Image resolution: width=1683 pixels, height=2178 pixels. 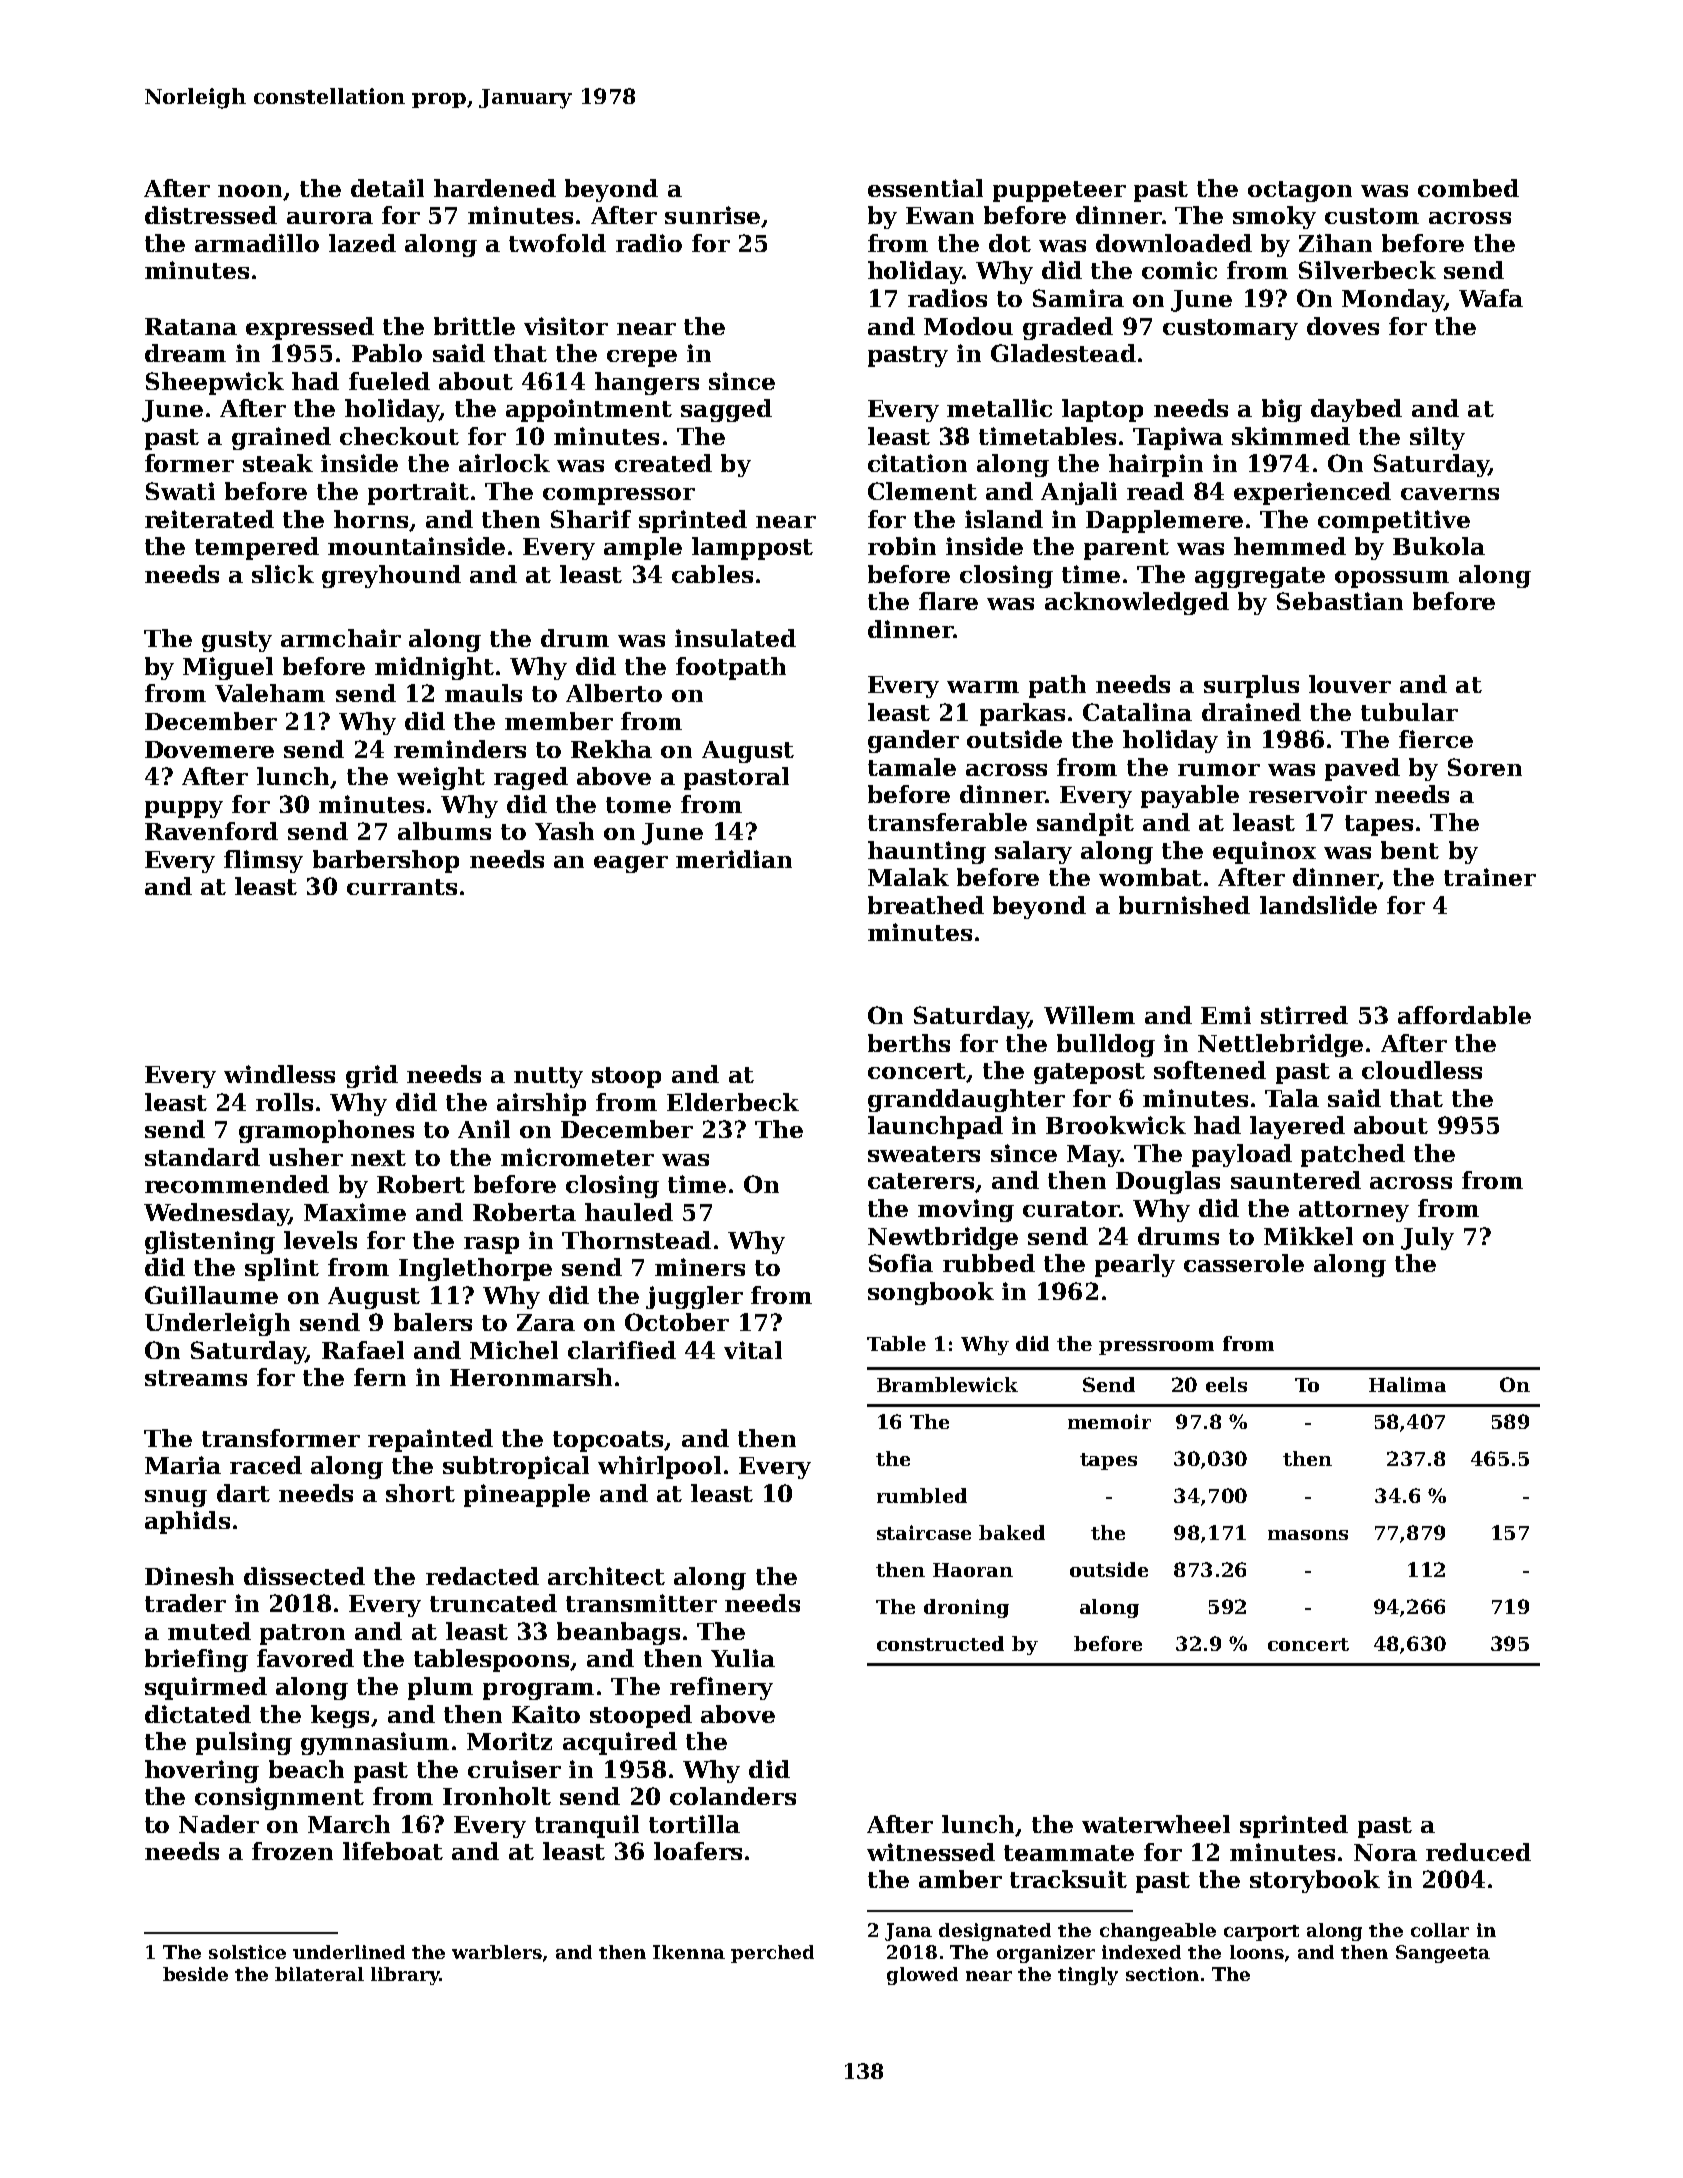 What do you see at coordinates (1450, 494) in the screenshot?
I see `caverns` at bounding box center [1450, 494].
